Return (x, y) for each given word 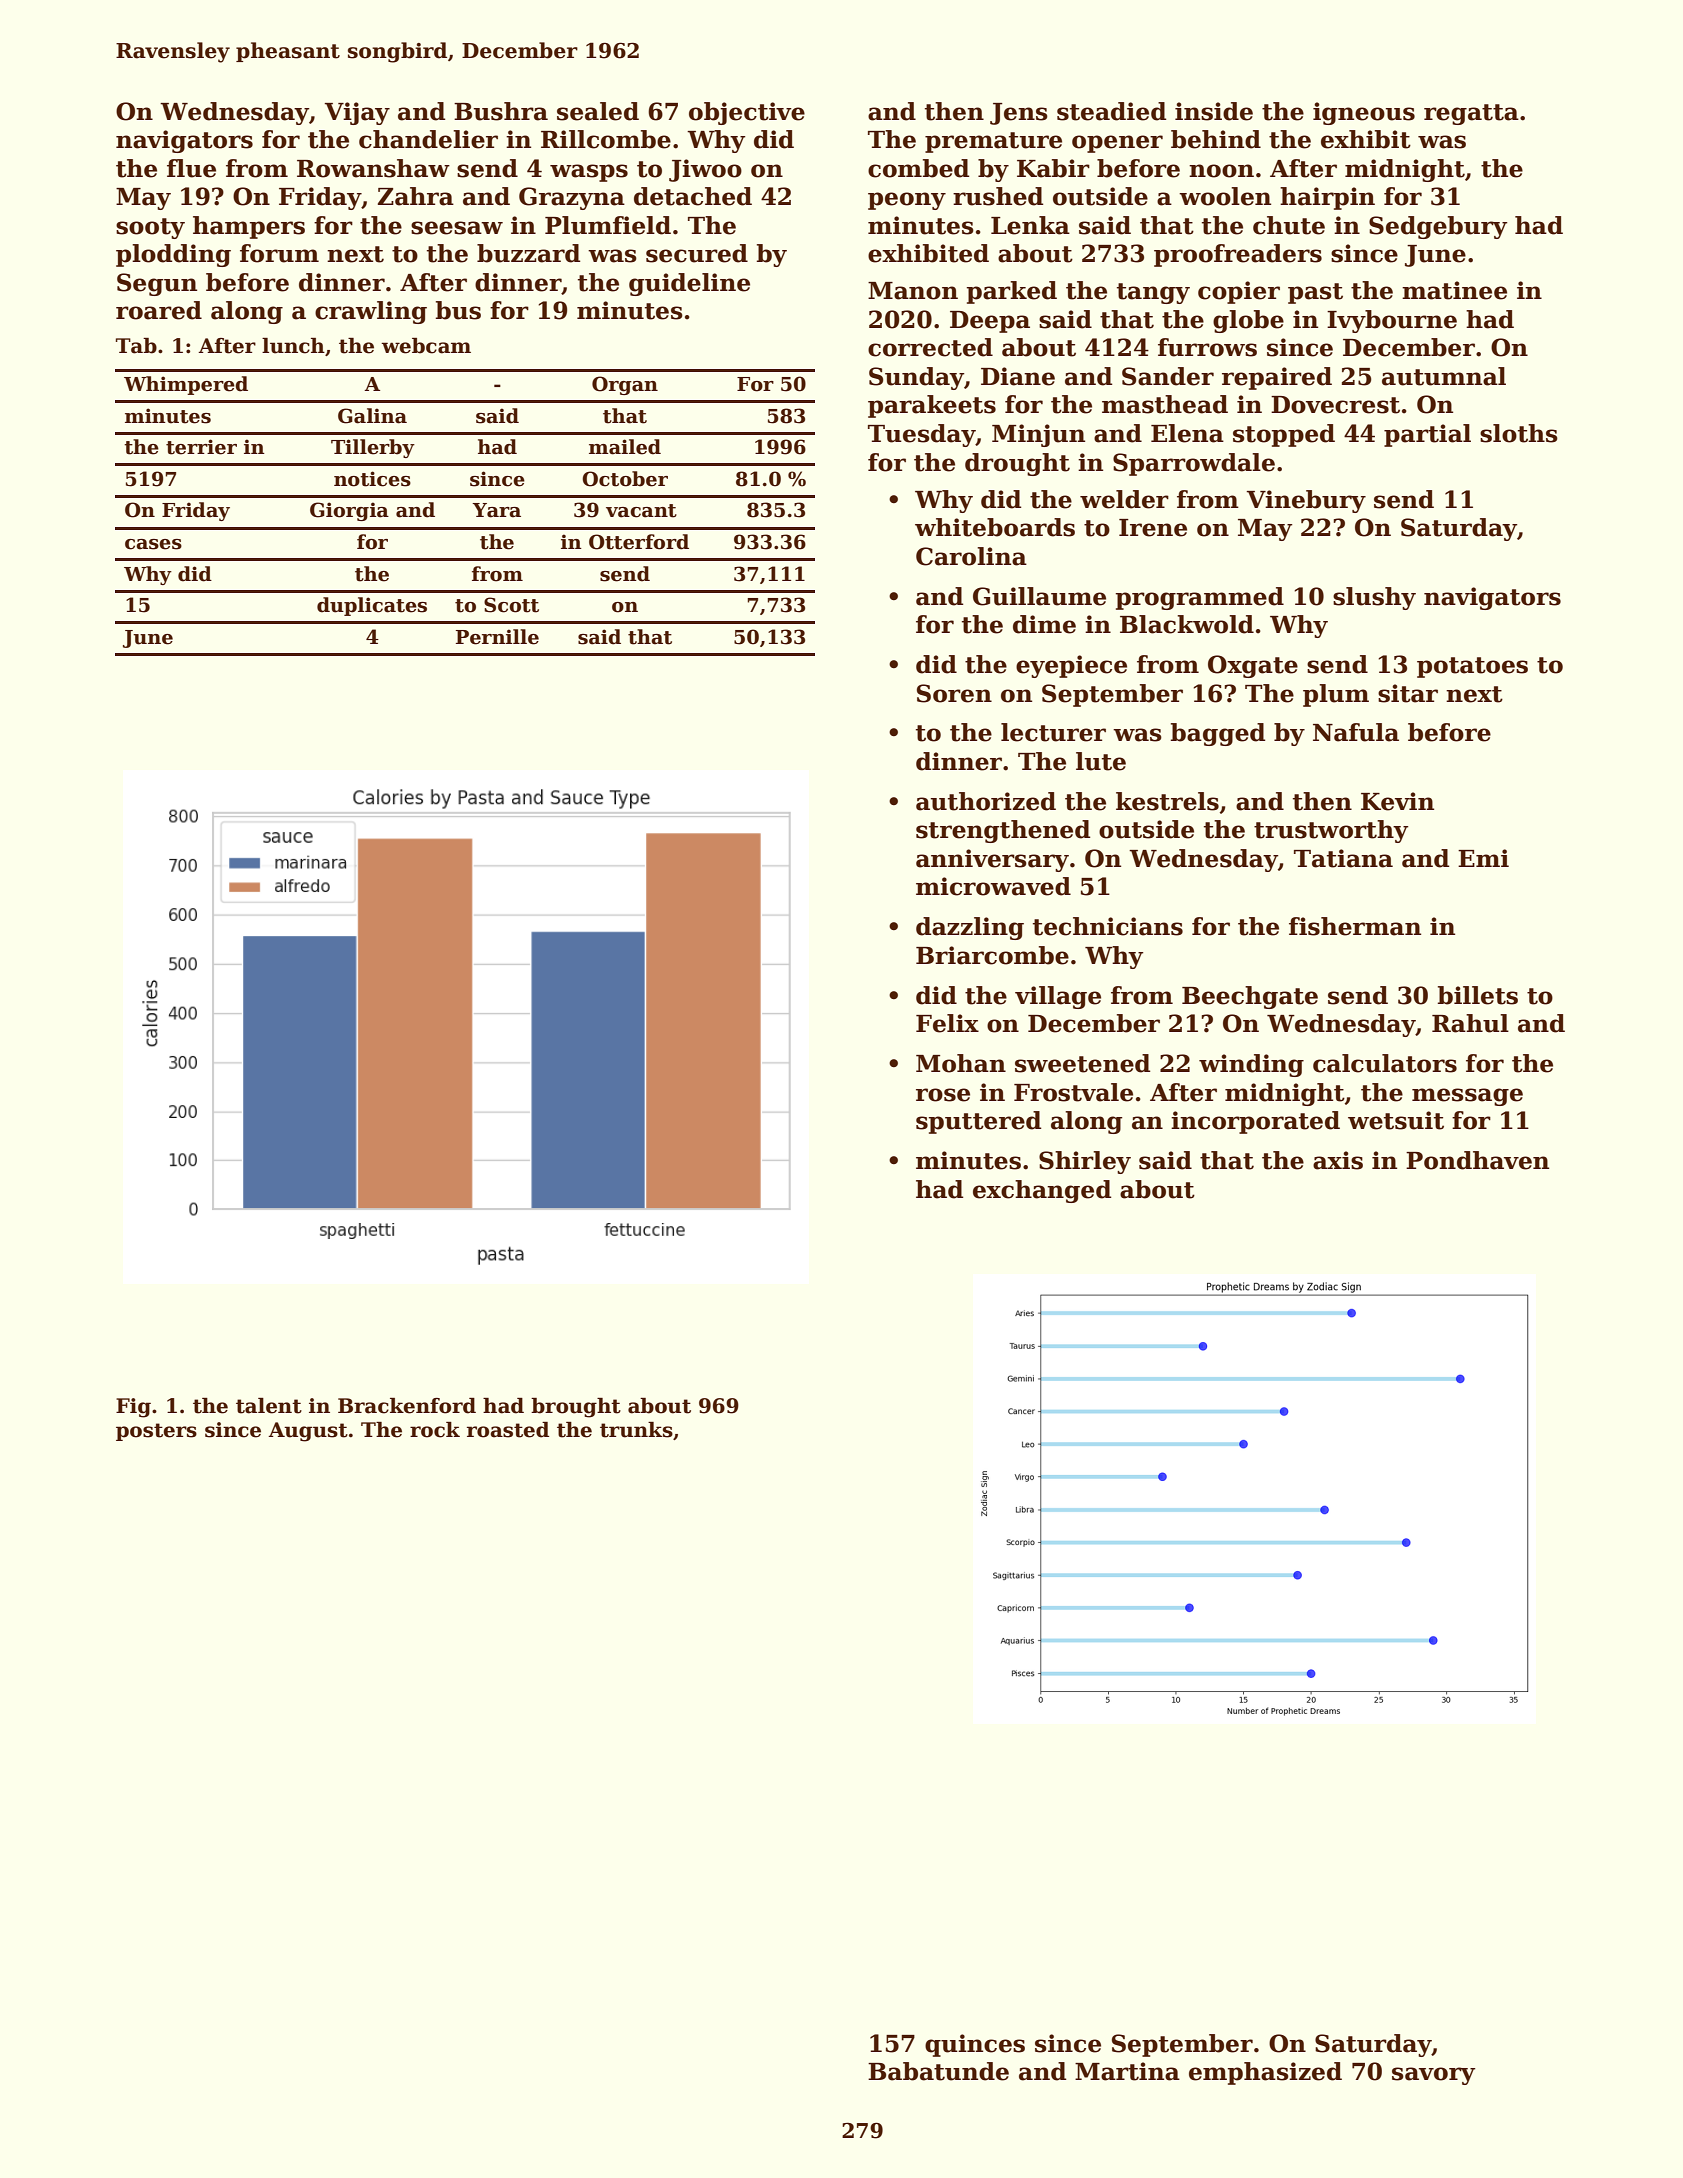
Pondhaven (1477, 1160)
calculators (1385, 1063)
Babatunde (938, 2071)
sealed (598, 111)
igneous (1364, 113)
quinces (975, 2045)
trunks (636, 1430)
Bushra (501, 111)
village (1058, 997)
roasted (508, 1430)
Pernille (497, 637)
